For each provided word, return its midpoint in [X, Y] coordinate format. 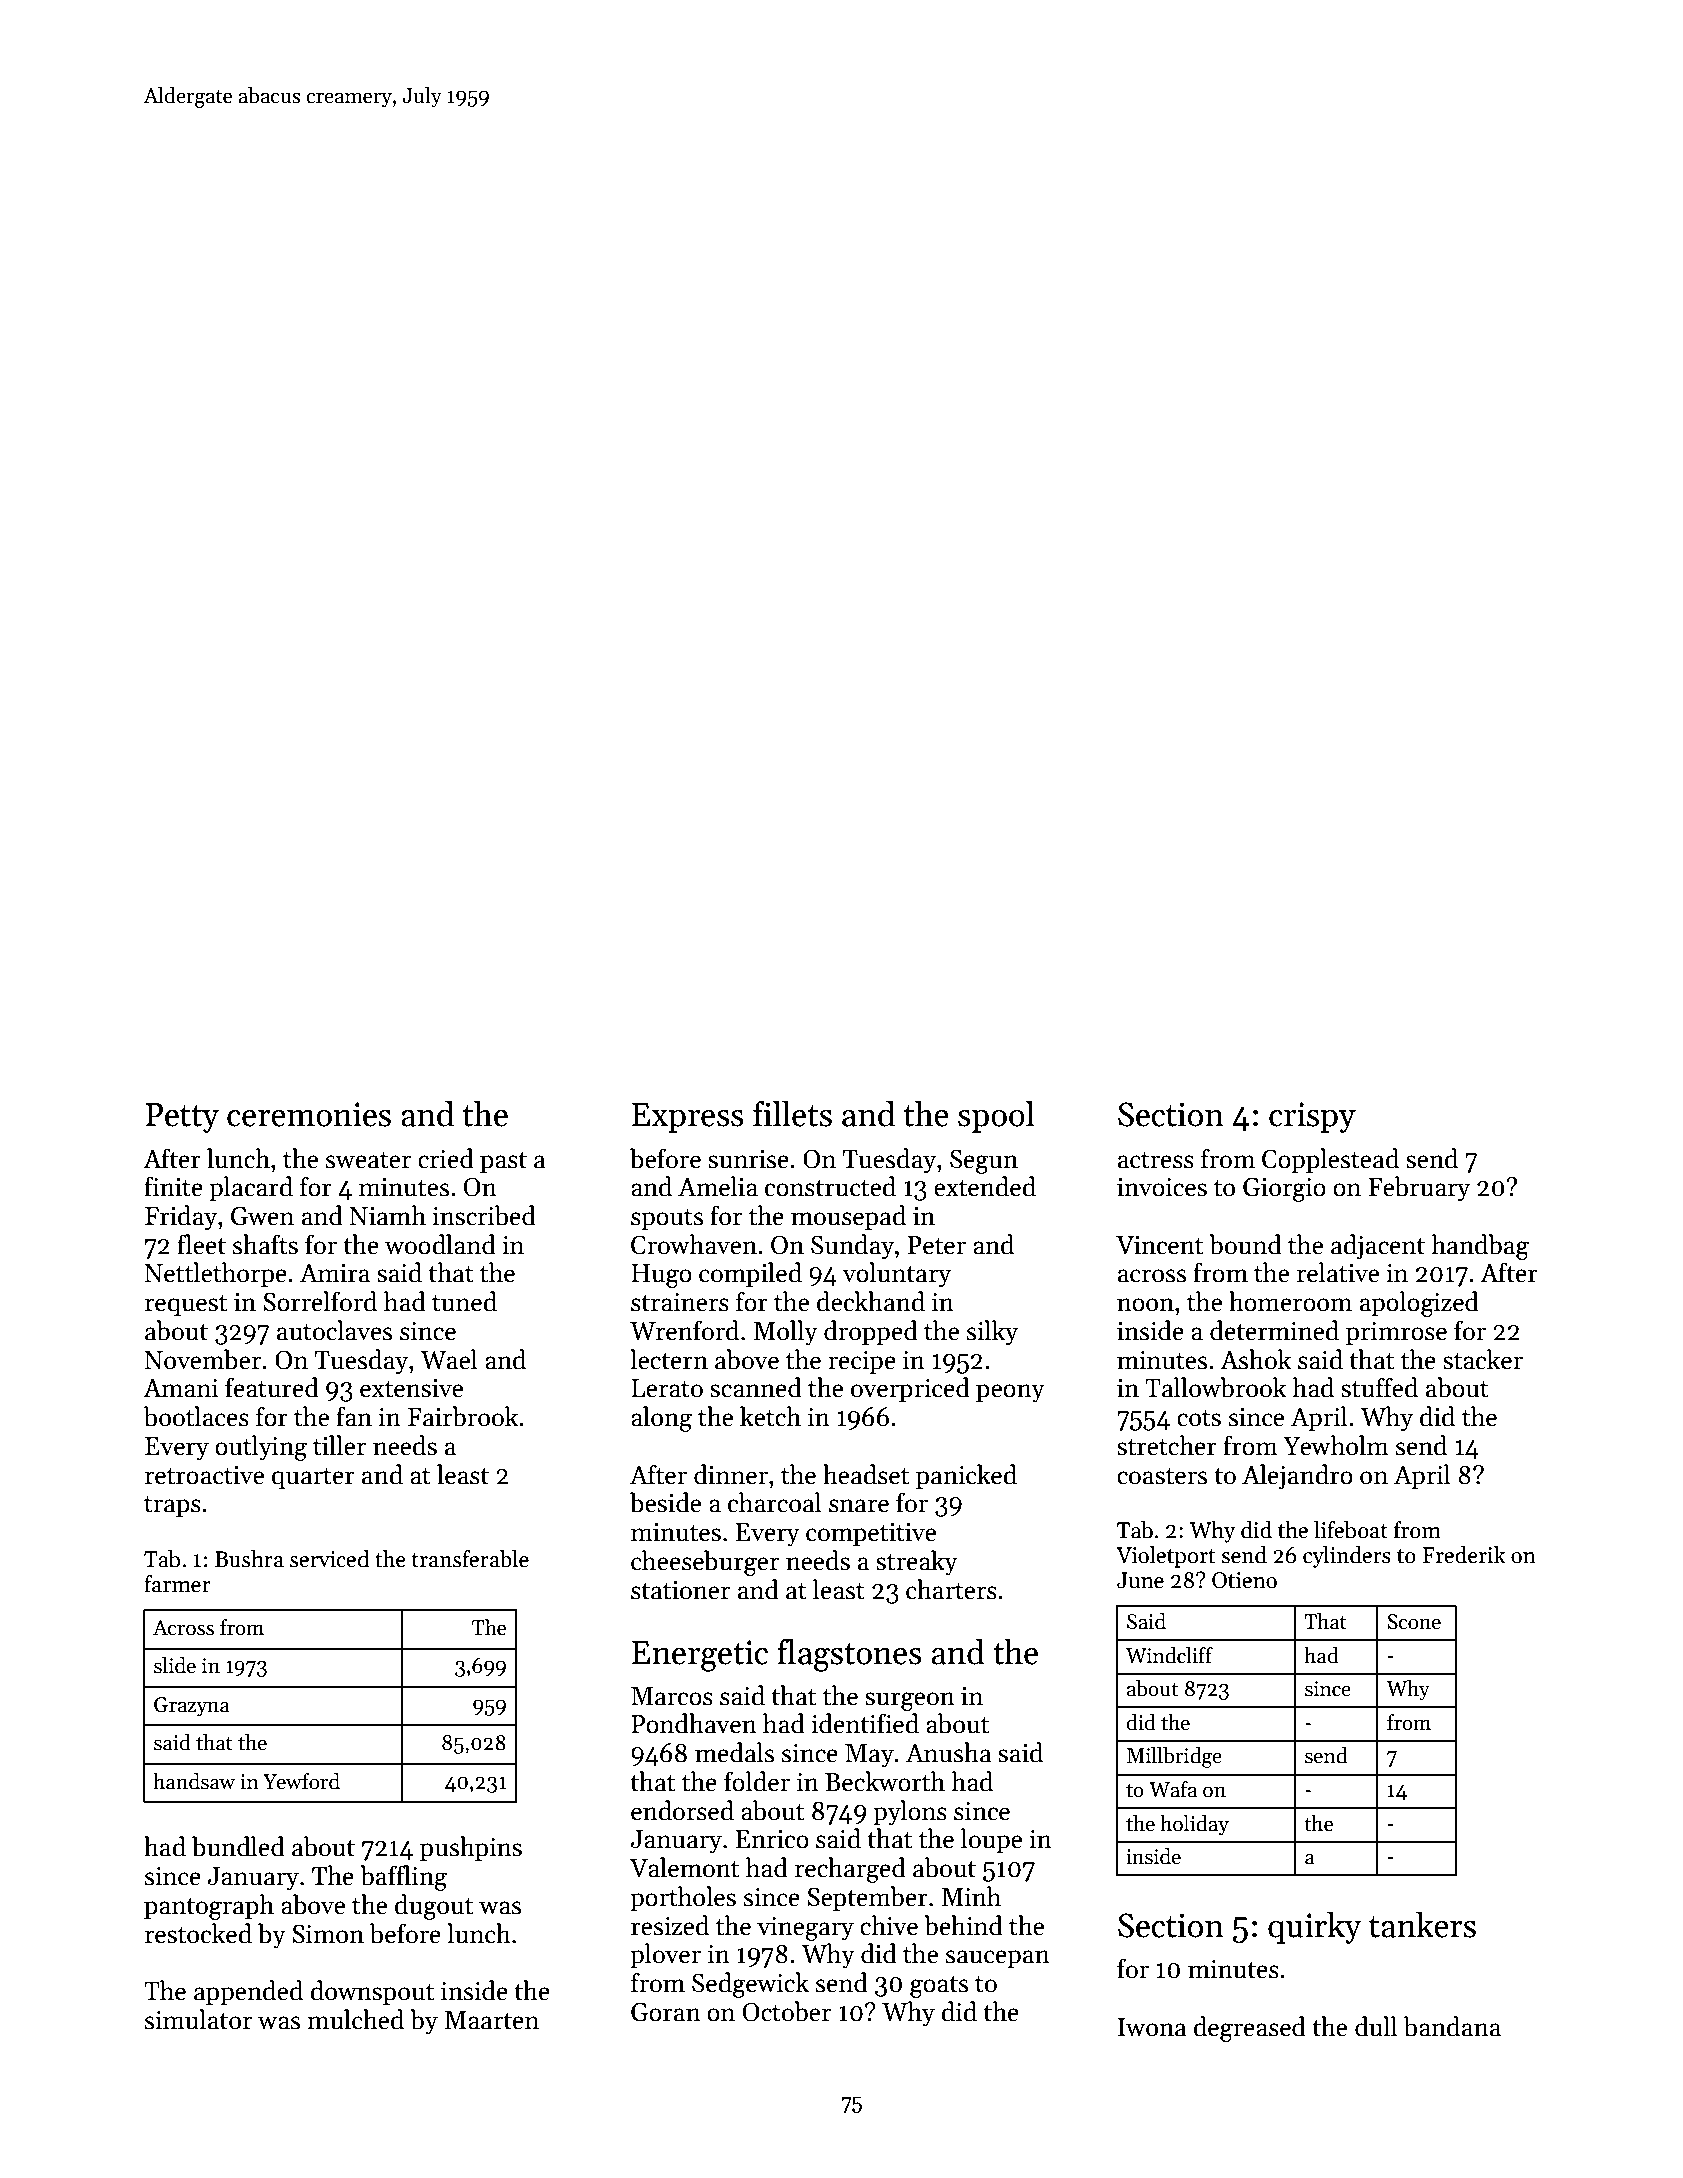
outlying [261, 1448]
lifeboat [1351, 1530]
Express [688, 1118]
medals [734, 1752]
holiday [1194, 1825]
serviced [330, 1559]
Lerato [667, 1388]
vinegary [805, 1929]
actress [1156, 1160]
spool [996, 1117]
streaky [917, 1563]
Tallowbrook [1215, 1387]
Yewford [301, 1781]
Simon [328, 1934]
